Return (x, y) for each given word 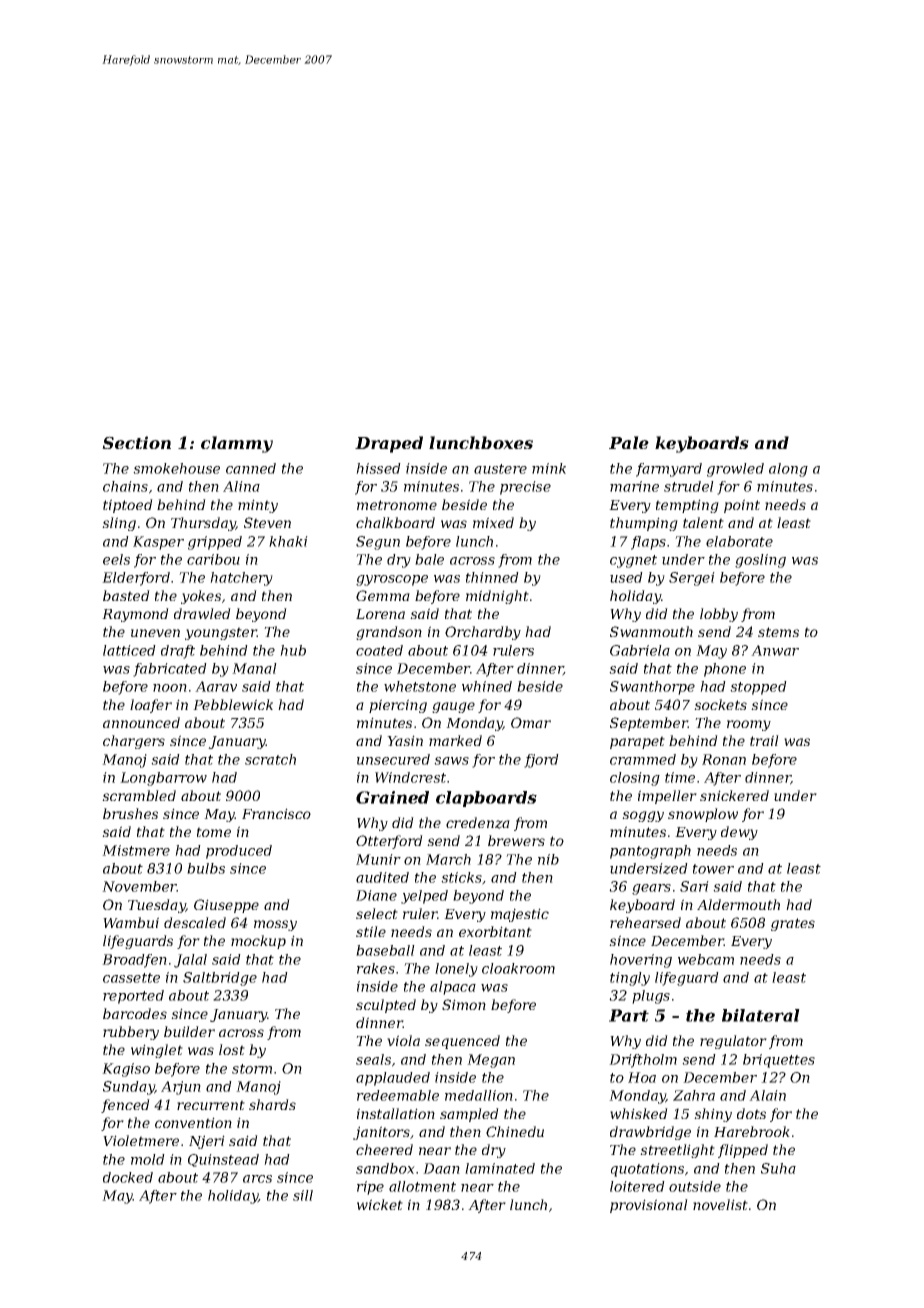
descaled (195, 922)
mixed (493, 522)
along (788, 470)
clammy (237, 444)
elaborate (739, 541)
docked (128, 1177)
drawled (202, 613)
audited (382, 877)
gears (651, 889)
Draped (389, 444)
